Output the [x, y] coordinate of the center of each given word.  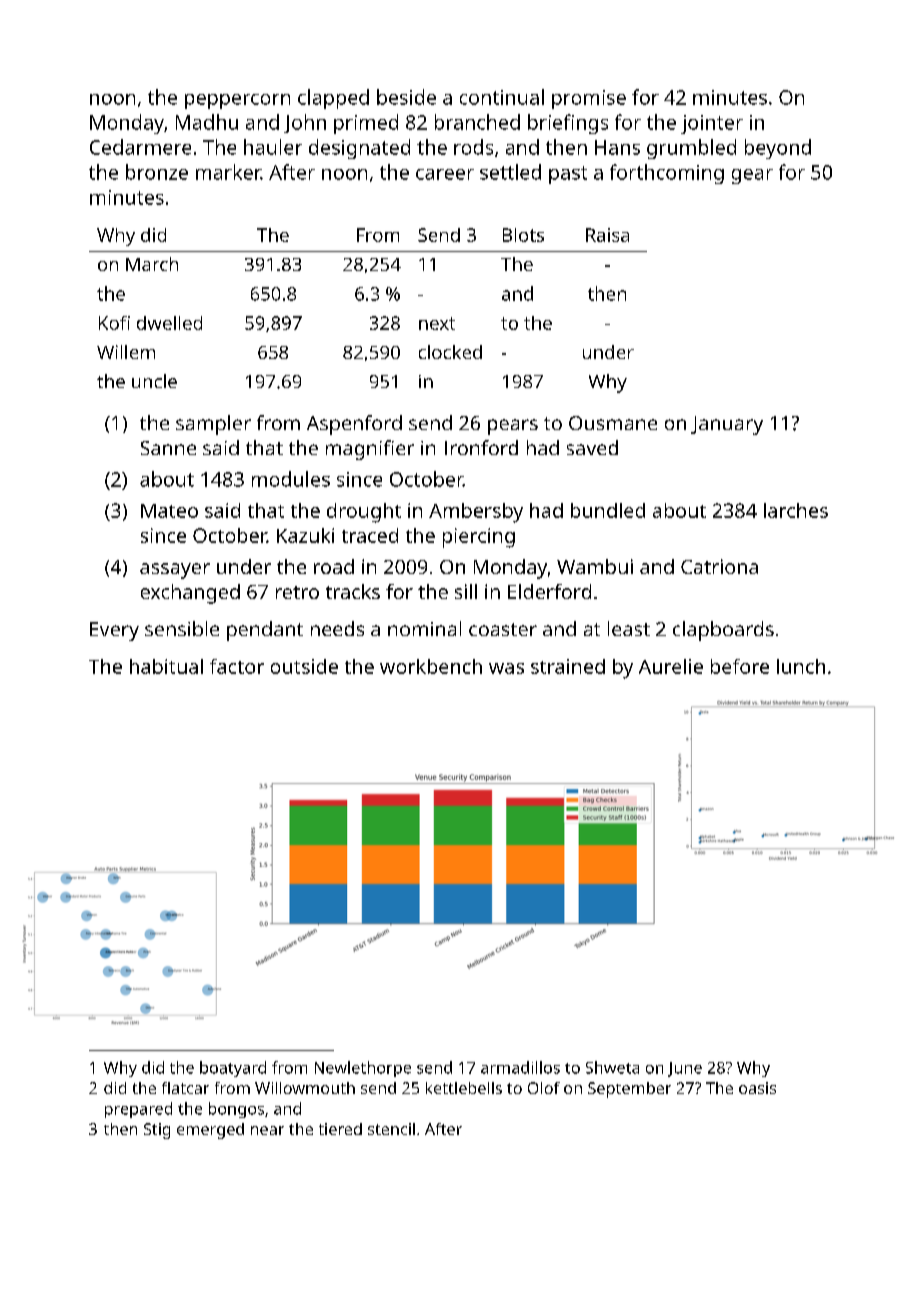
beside [406, 97]
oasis [757, 1088]
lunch [801, 666]
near [267, 1130]
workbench [431, 666]
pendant [265, 631]
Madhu [207, 122]
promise [589, 99]
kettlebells [464, 1088]
